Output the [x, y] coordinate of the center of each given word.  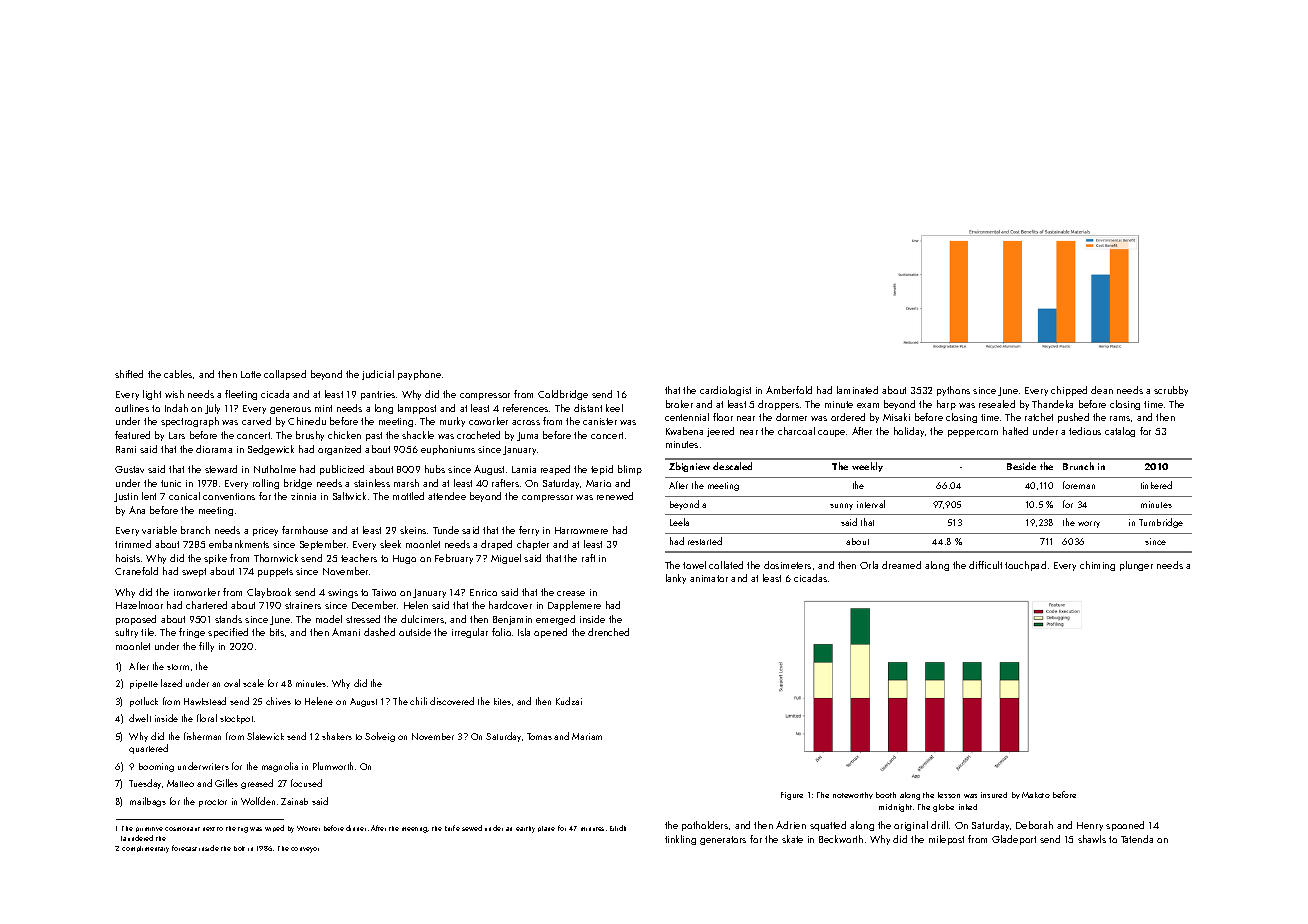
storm [178, 667]
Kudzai [569, 701]
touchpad [1025, 566]
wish [174, 394]
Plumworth [333, 766]
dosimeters [787, 565]
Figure [792, 796]
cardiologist [725, 391]
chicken [344, 435]
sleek [390, 544]
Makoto [1036, 795]
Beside [1021, 466]
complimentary [145, 849]
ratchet [1039, 417]
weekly [867, 467]
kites [502, 701]
